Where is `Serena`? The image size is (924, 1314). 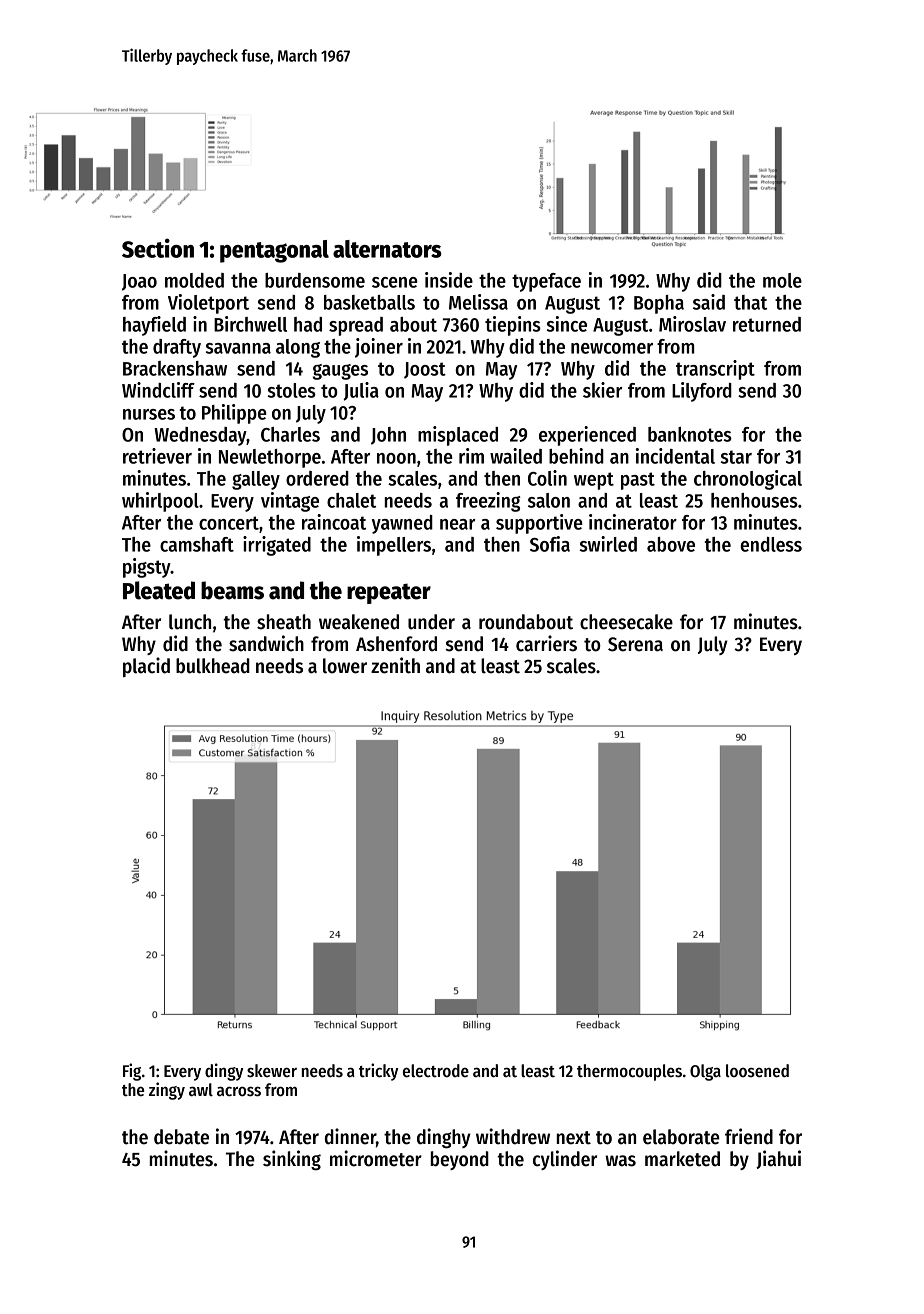 Serena is located at coordinates (635, 644).
